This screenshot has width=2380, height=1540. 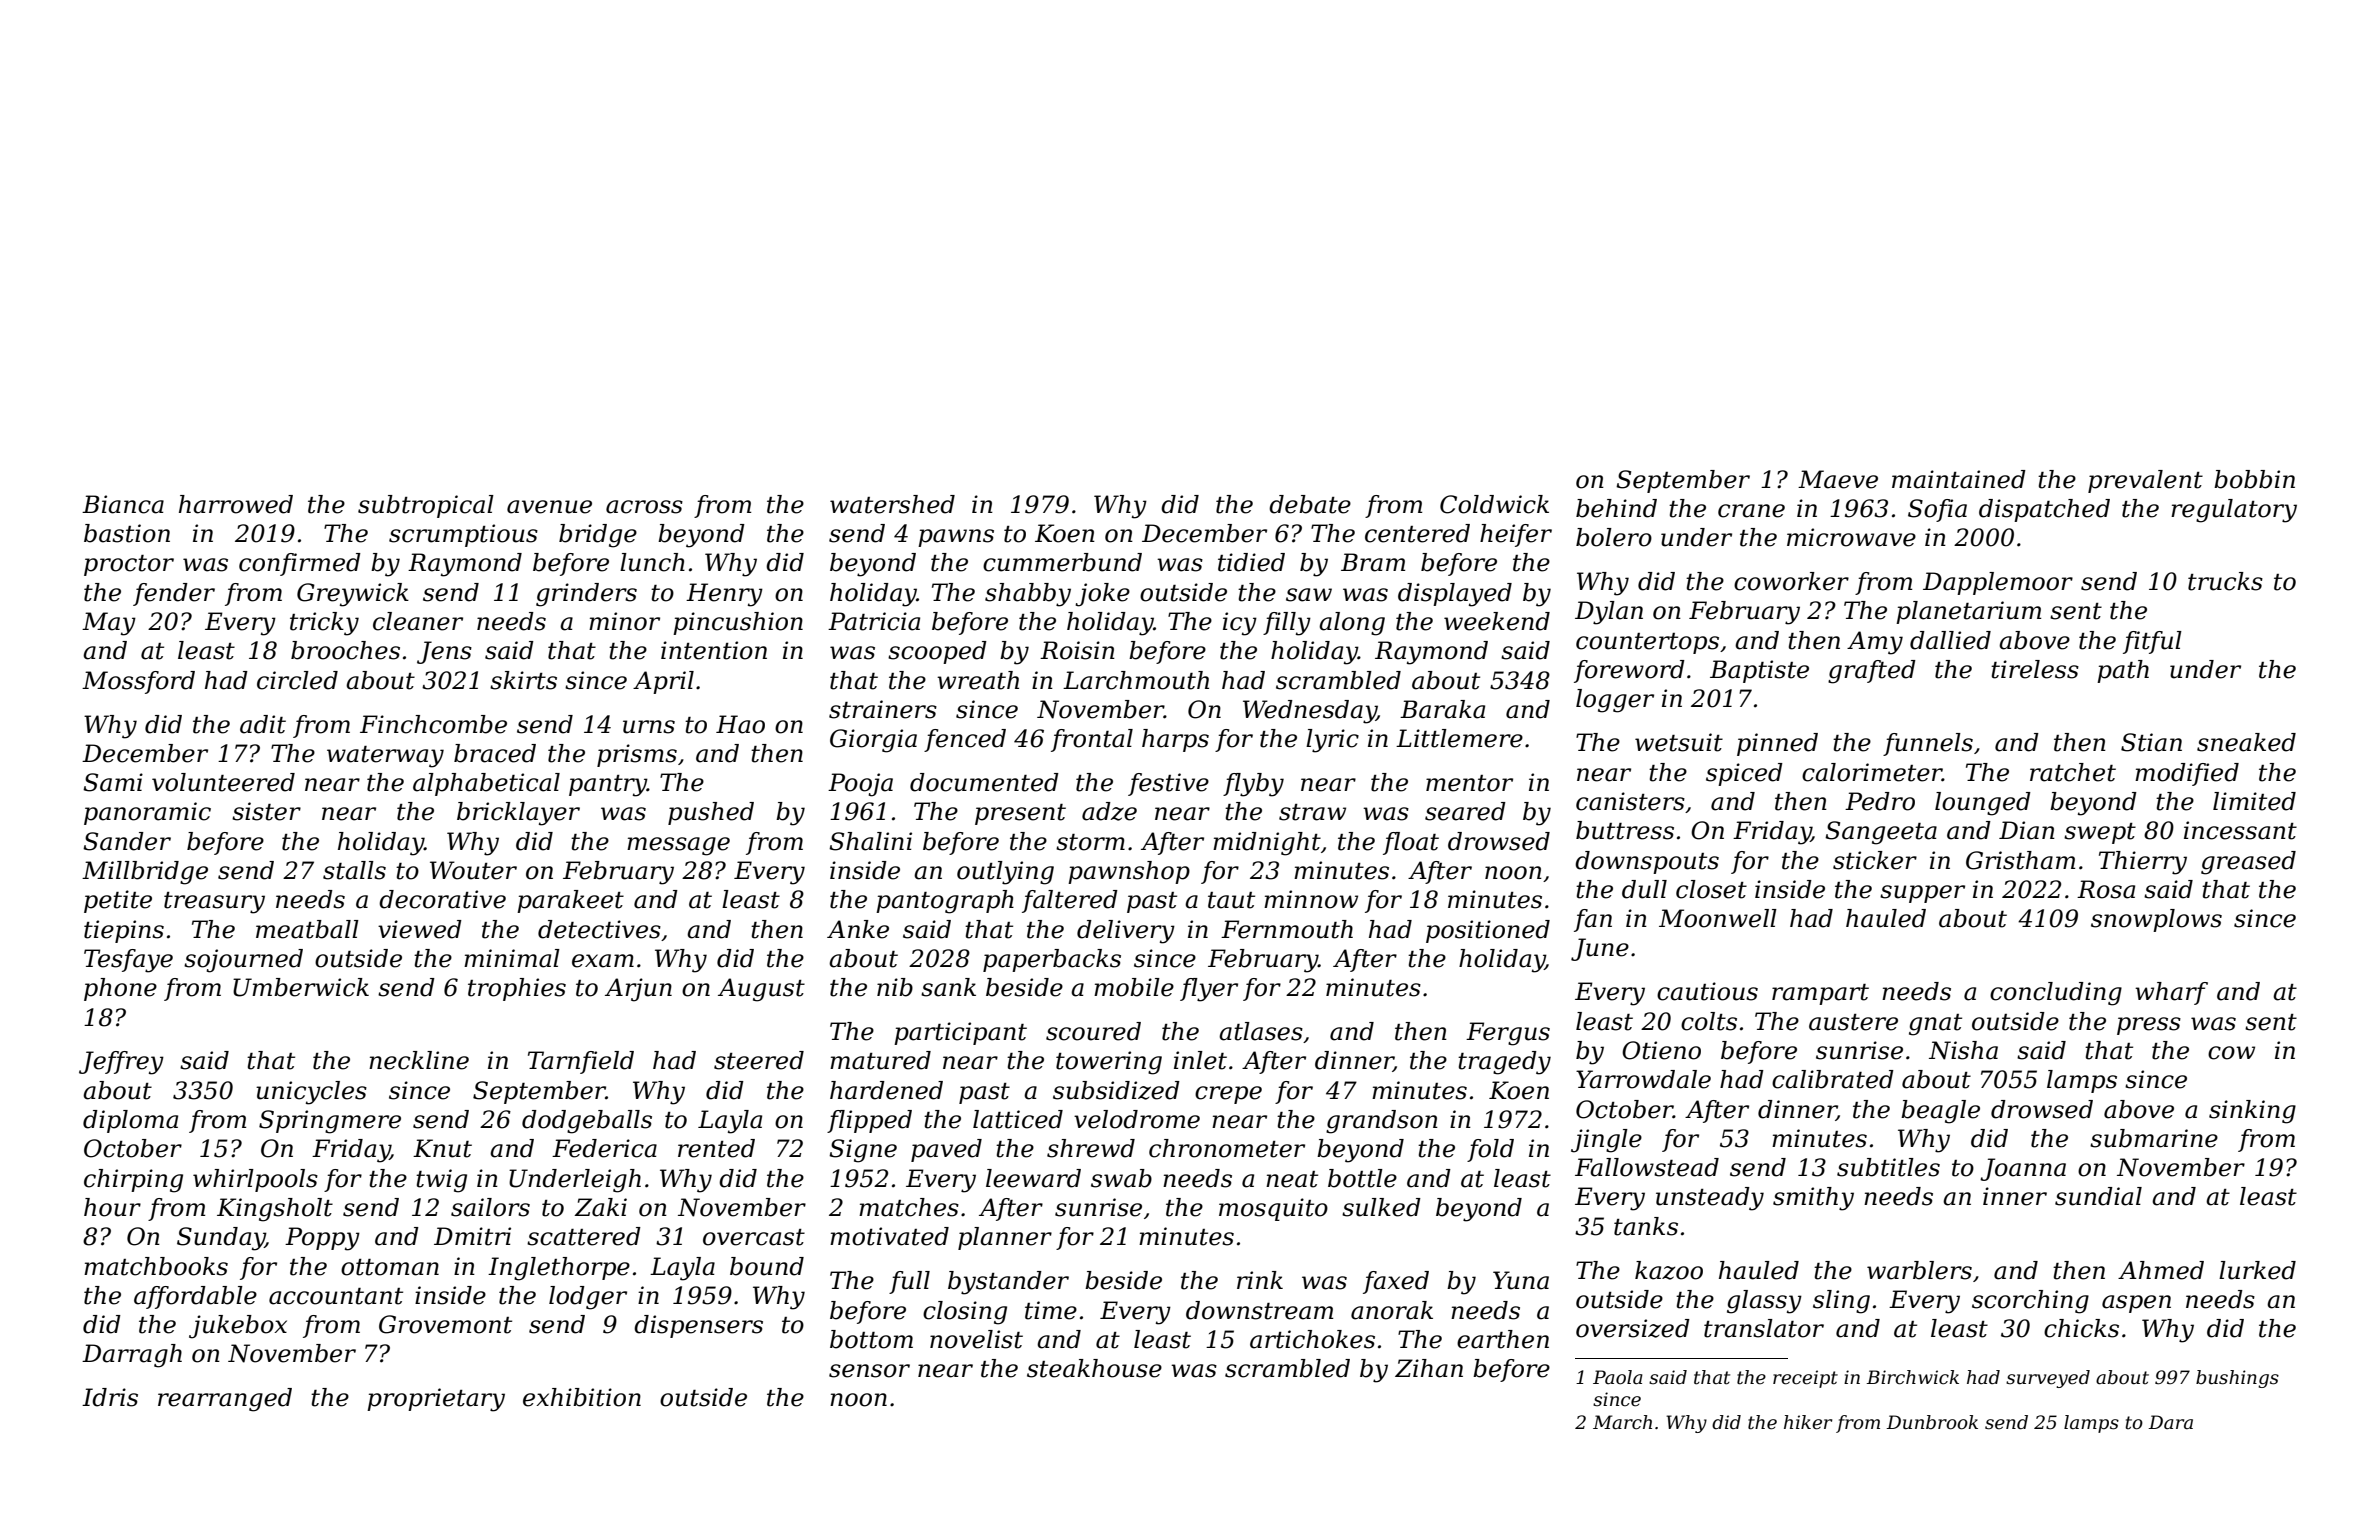 What do you see at coordinates (1791, 581) in the screenshot?
I see `coworker` at bounding box center [1791, 581].
